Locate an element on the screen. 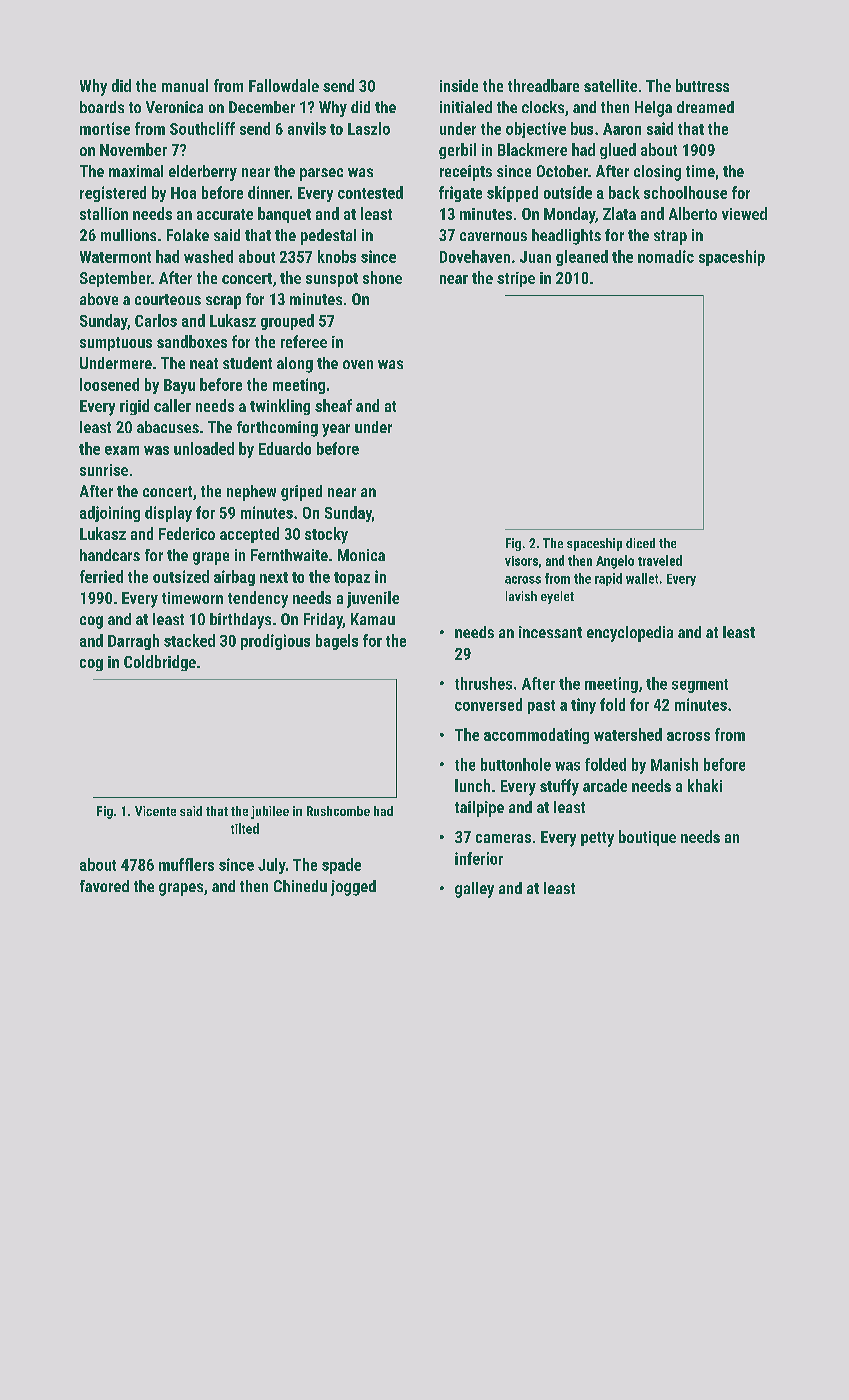  favored is located at coordinates (104, 886).
